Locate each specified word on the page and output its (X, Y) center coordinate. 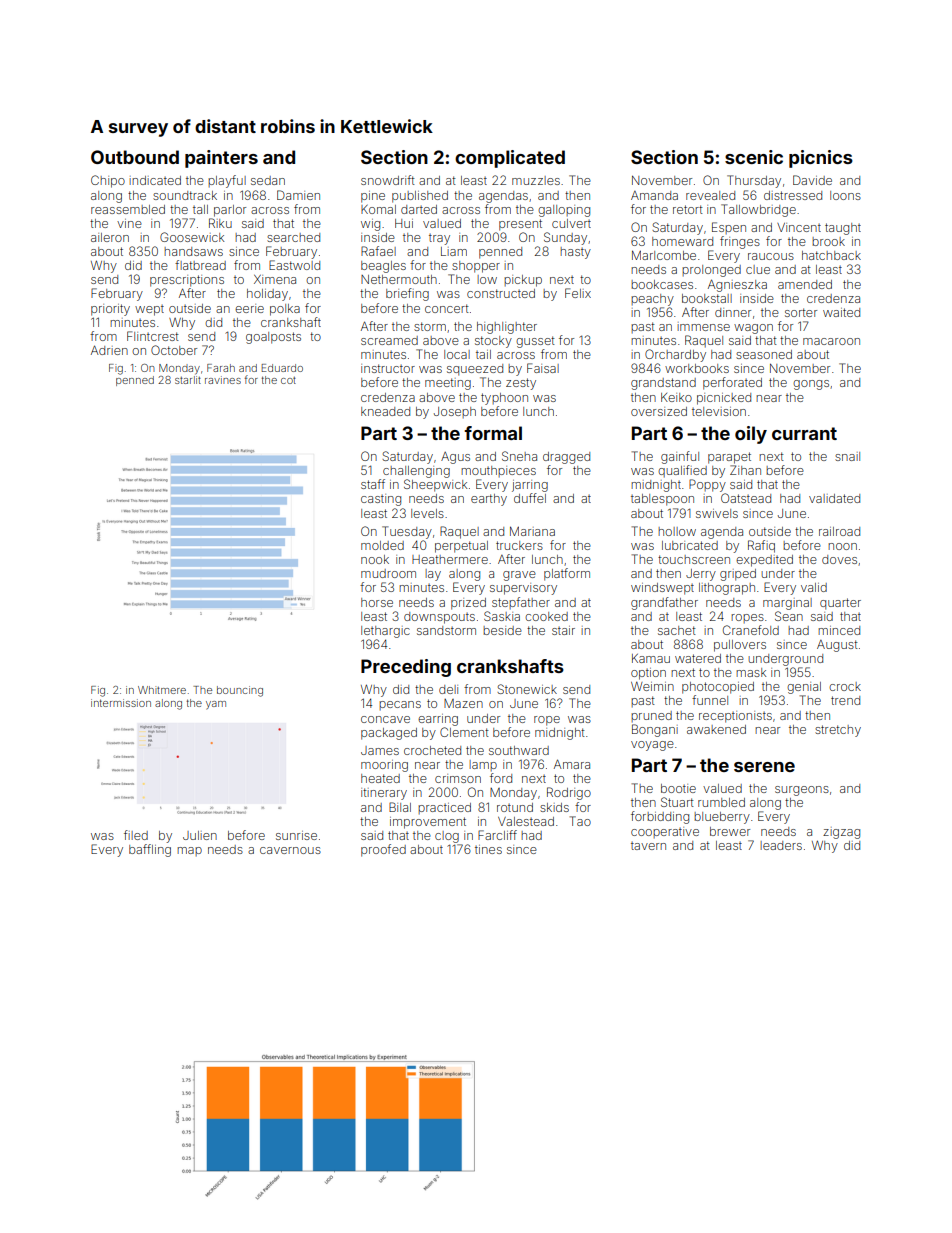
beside (502, 630)
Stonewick (527, 689)
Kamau (651, 658)
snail (847, 456)
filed (136, 835)
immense (703, 326)
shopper (476, 267)
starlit (188, 380)
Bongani (655, 730)
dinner (733, 312)
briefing (407, 294)
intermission (121, 703)
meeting (448, 384)
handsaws (193, 251)
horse (377, 602)
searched (293, 237)
